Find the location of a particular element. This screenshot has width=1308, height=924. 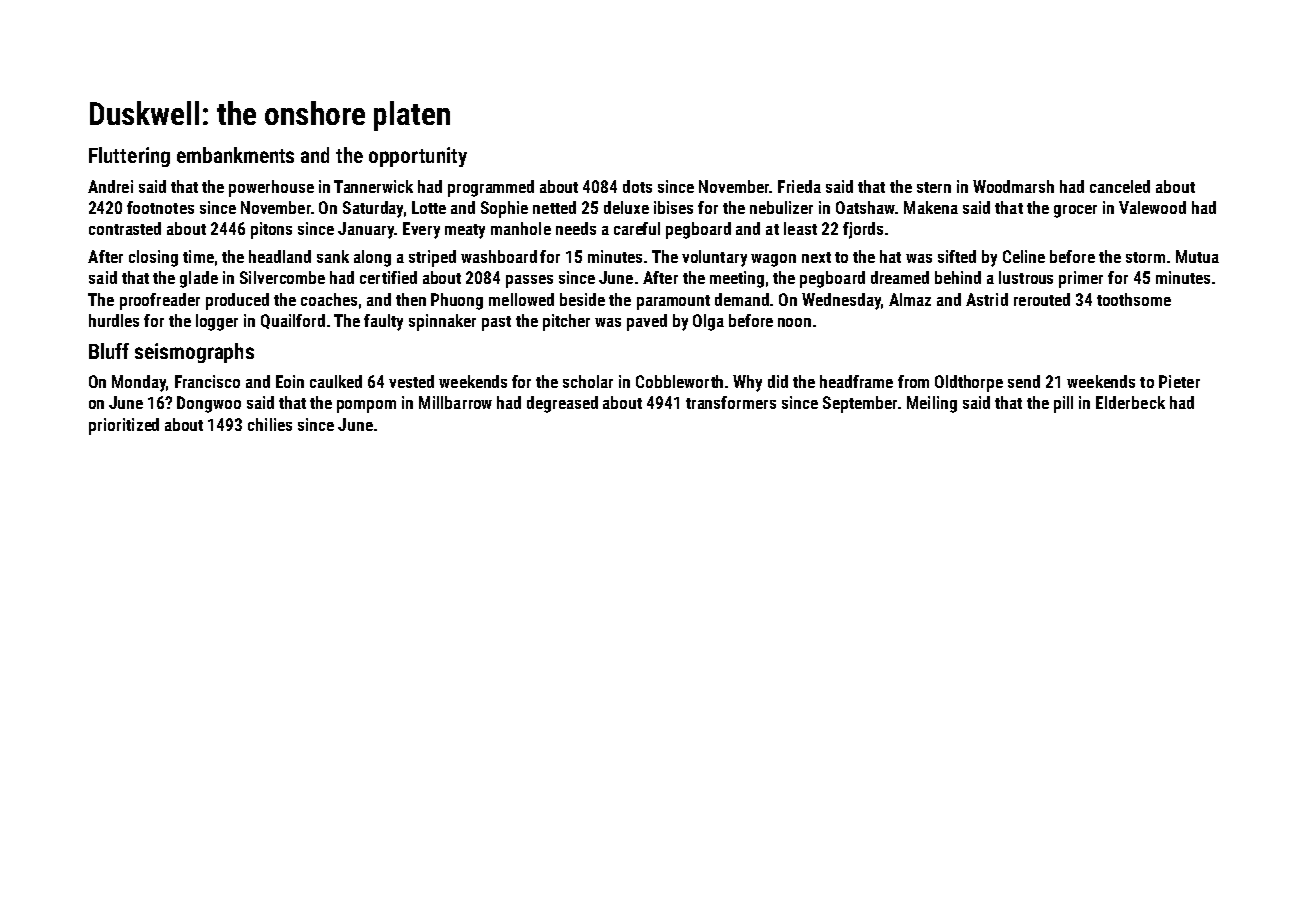

proofreader is located at coordinates (160, 301).
